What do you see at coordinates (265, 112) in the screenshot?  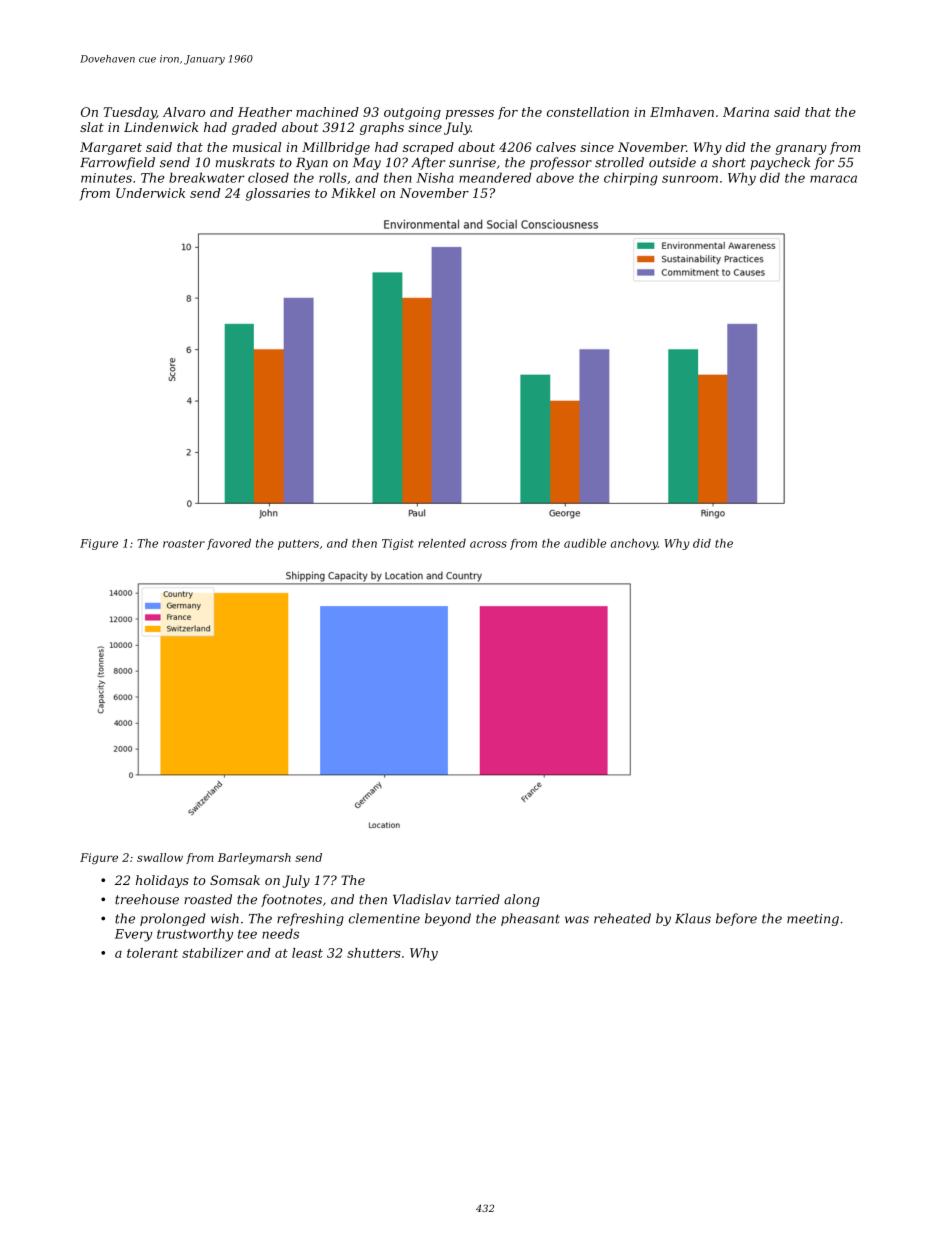 I see `Heather` at bounding box center [265, 112].
